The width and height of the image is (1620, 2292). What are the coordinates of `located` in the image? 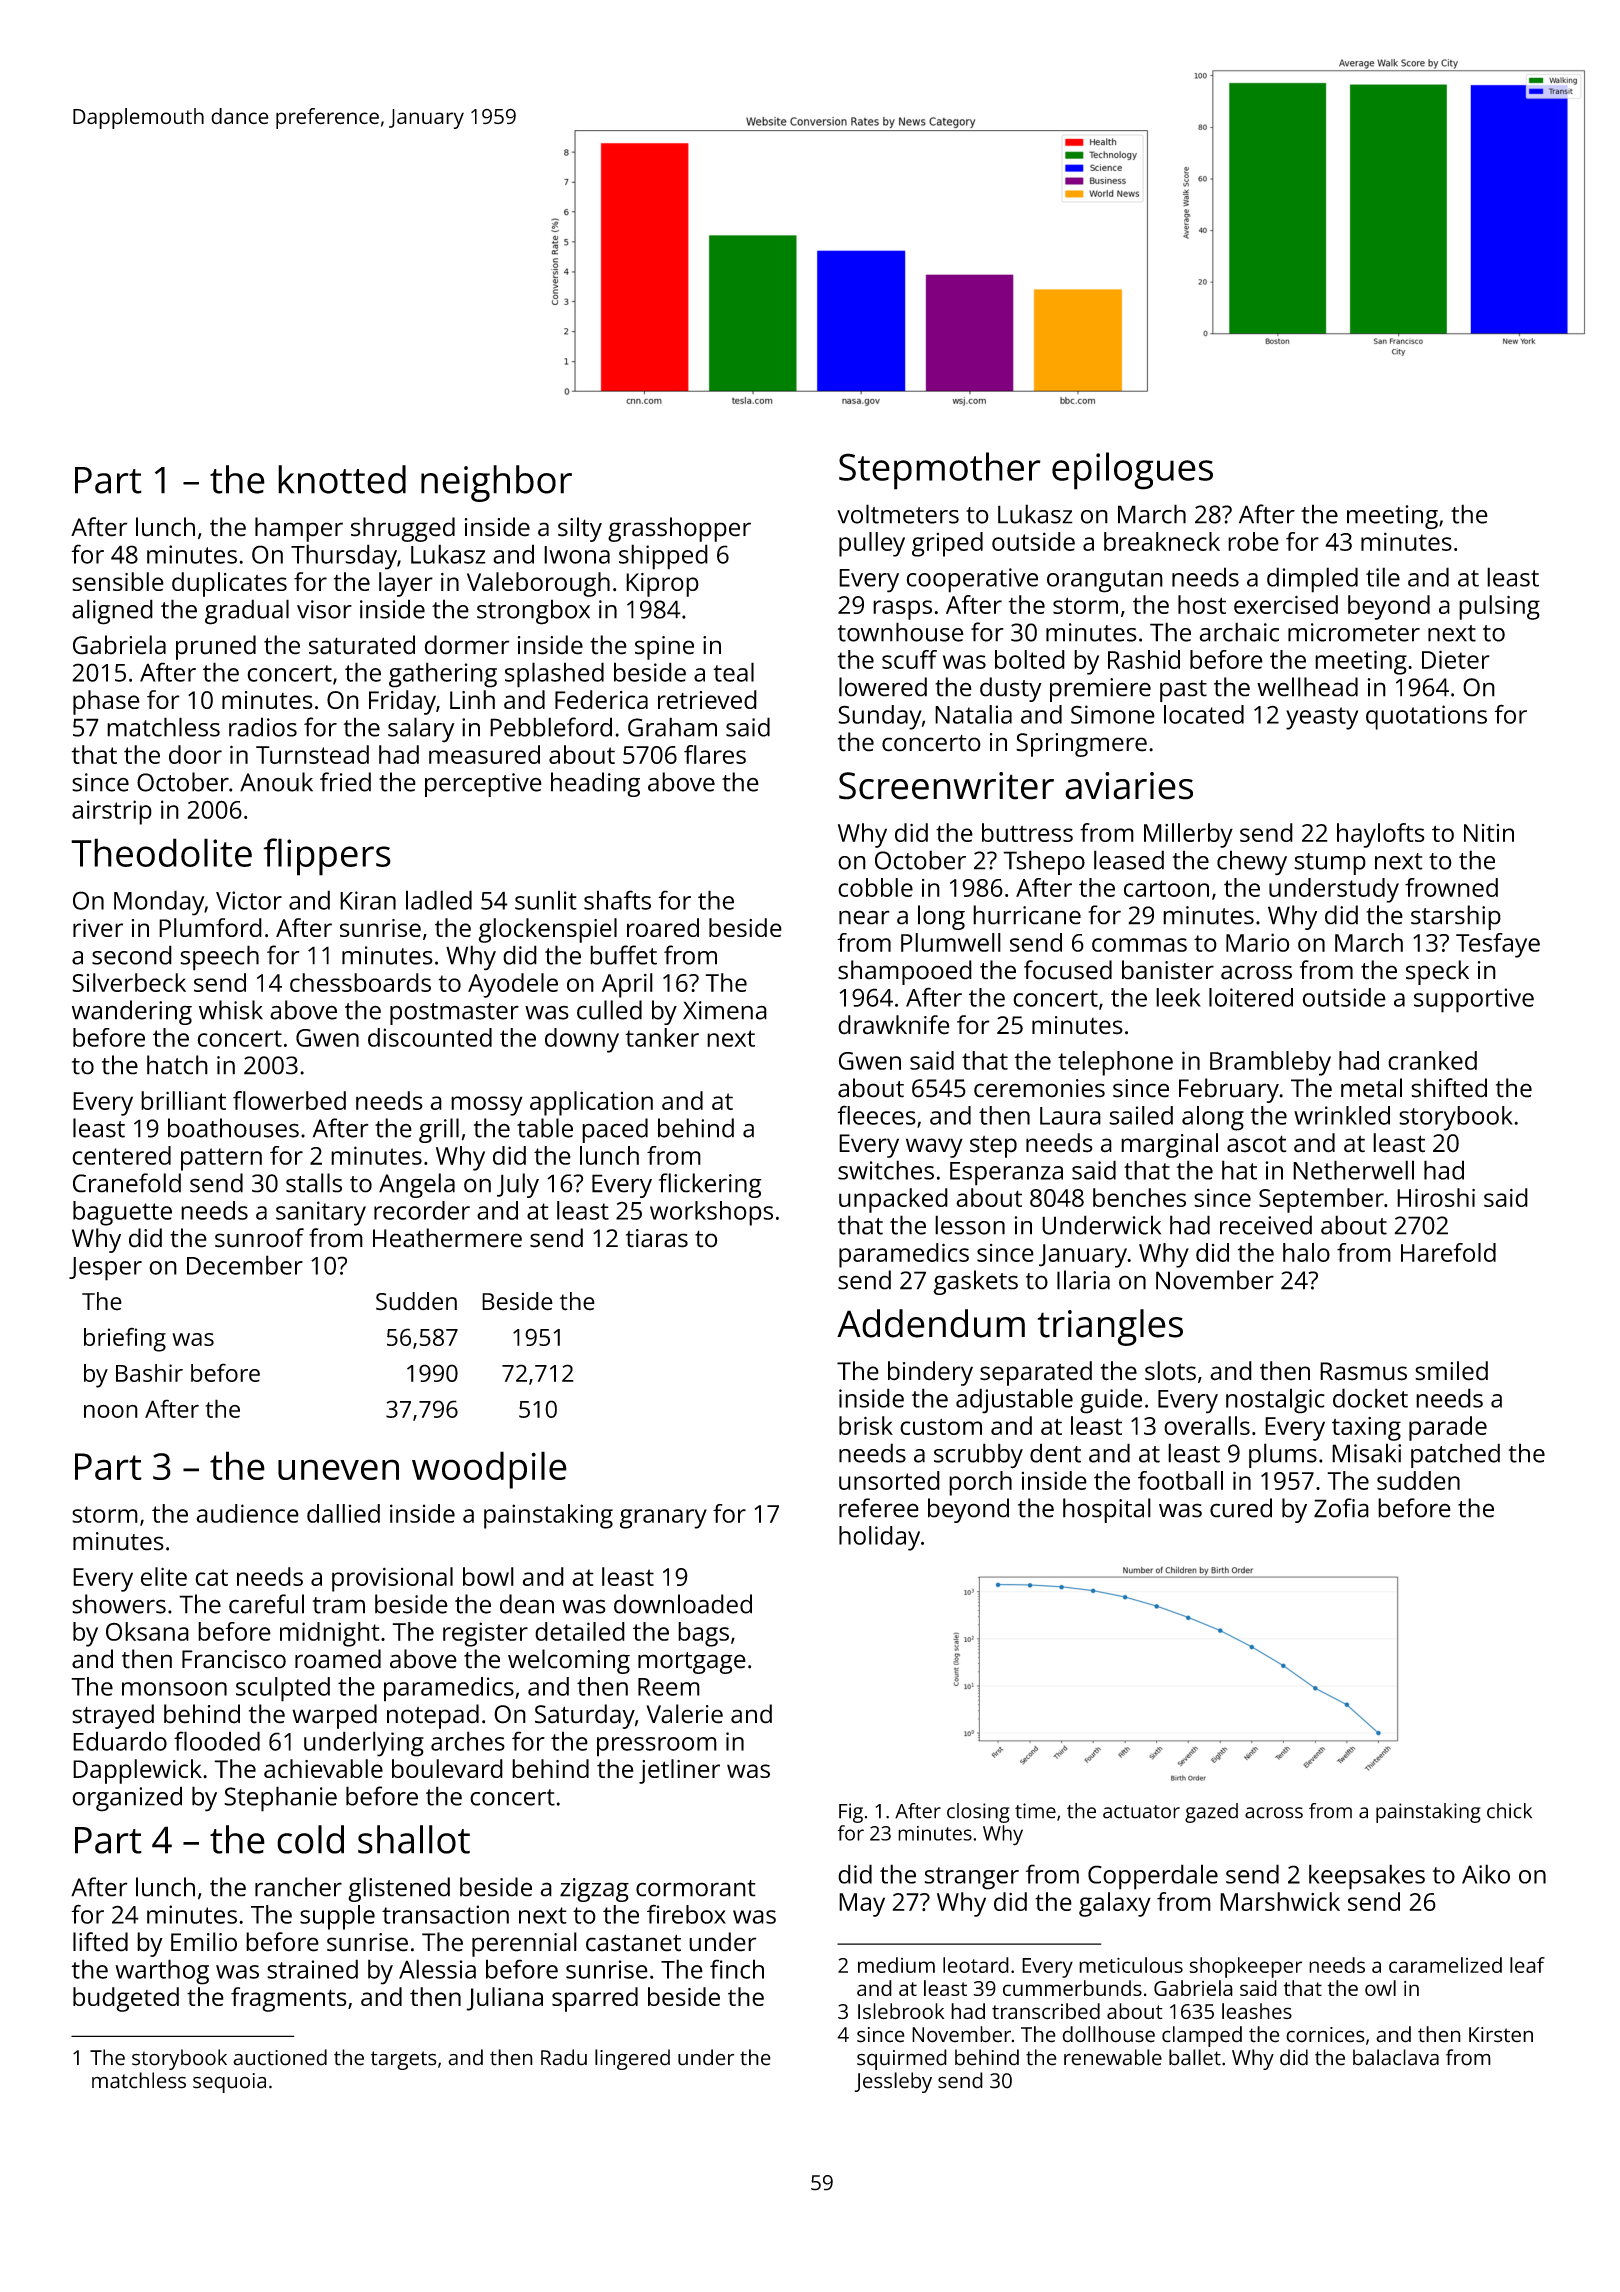 It's located at (1204, 714).
